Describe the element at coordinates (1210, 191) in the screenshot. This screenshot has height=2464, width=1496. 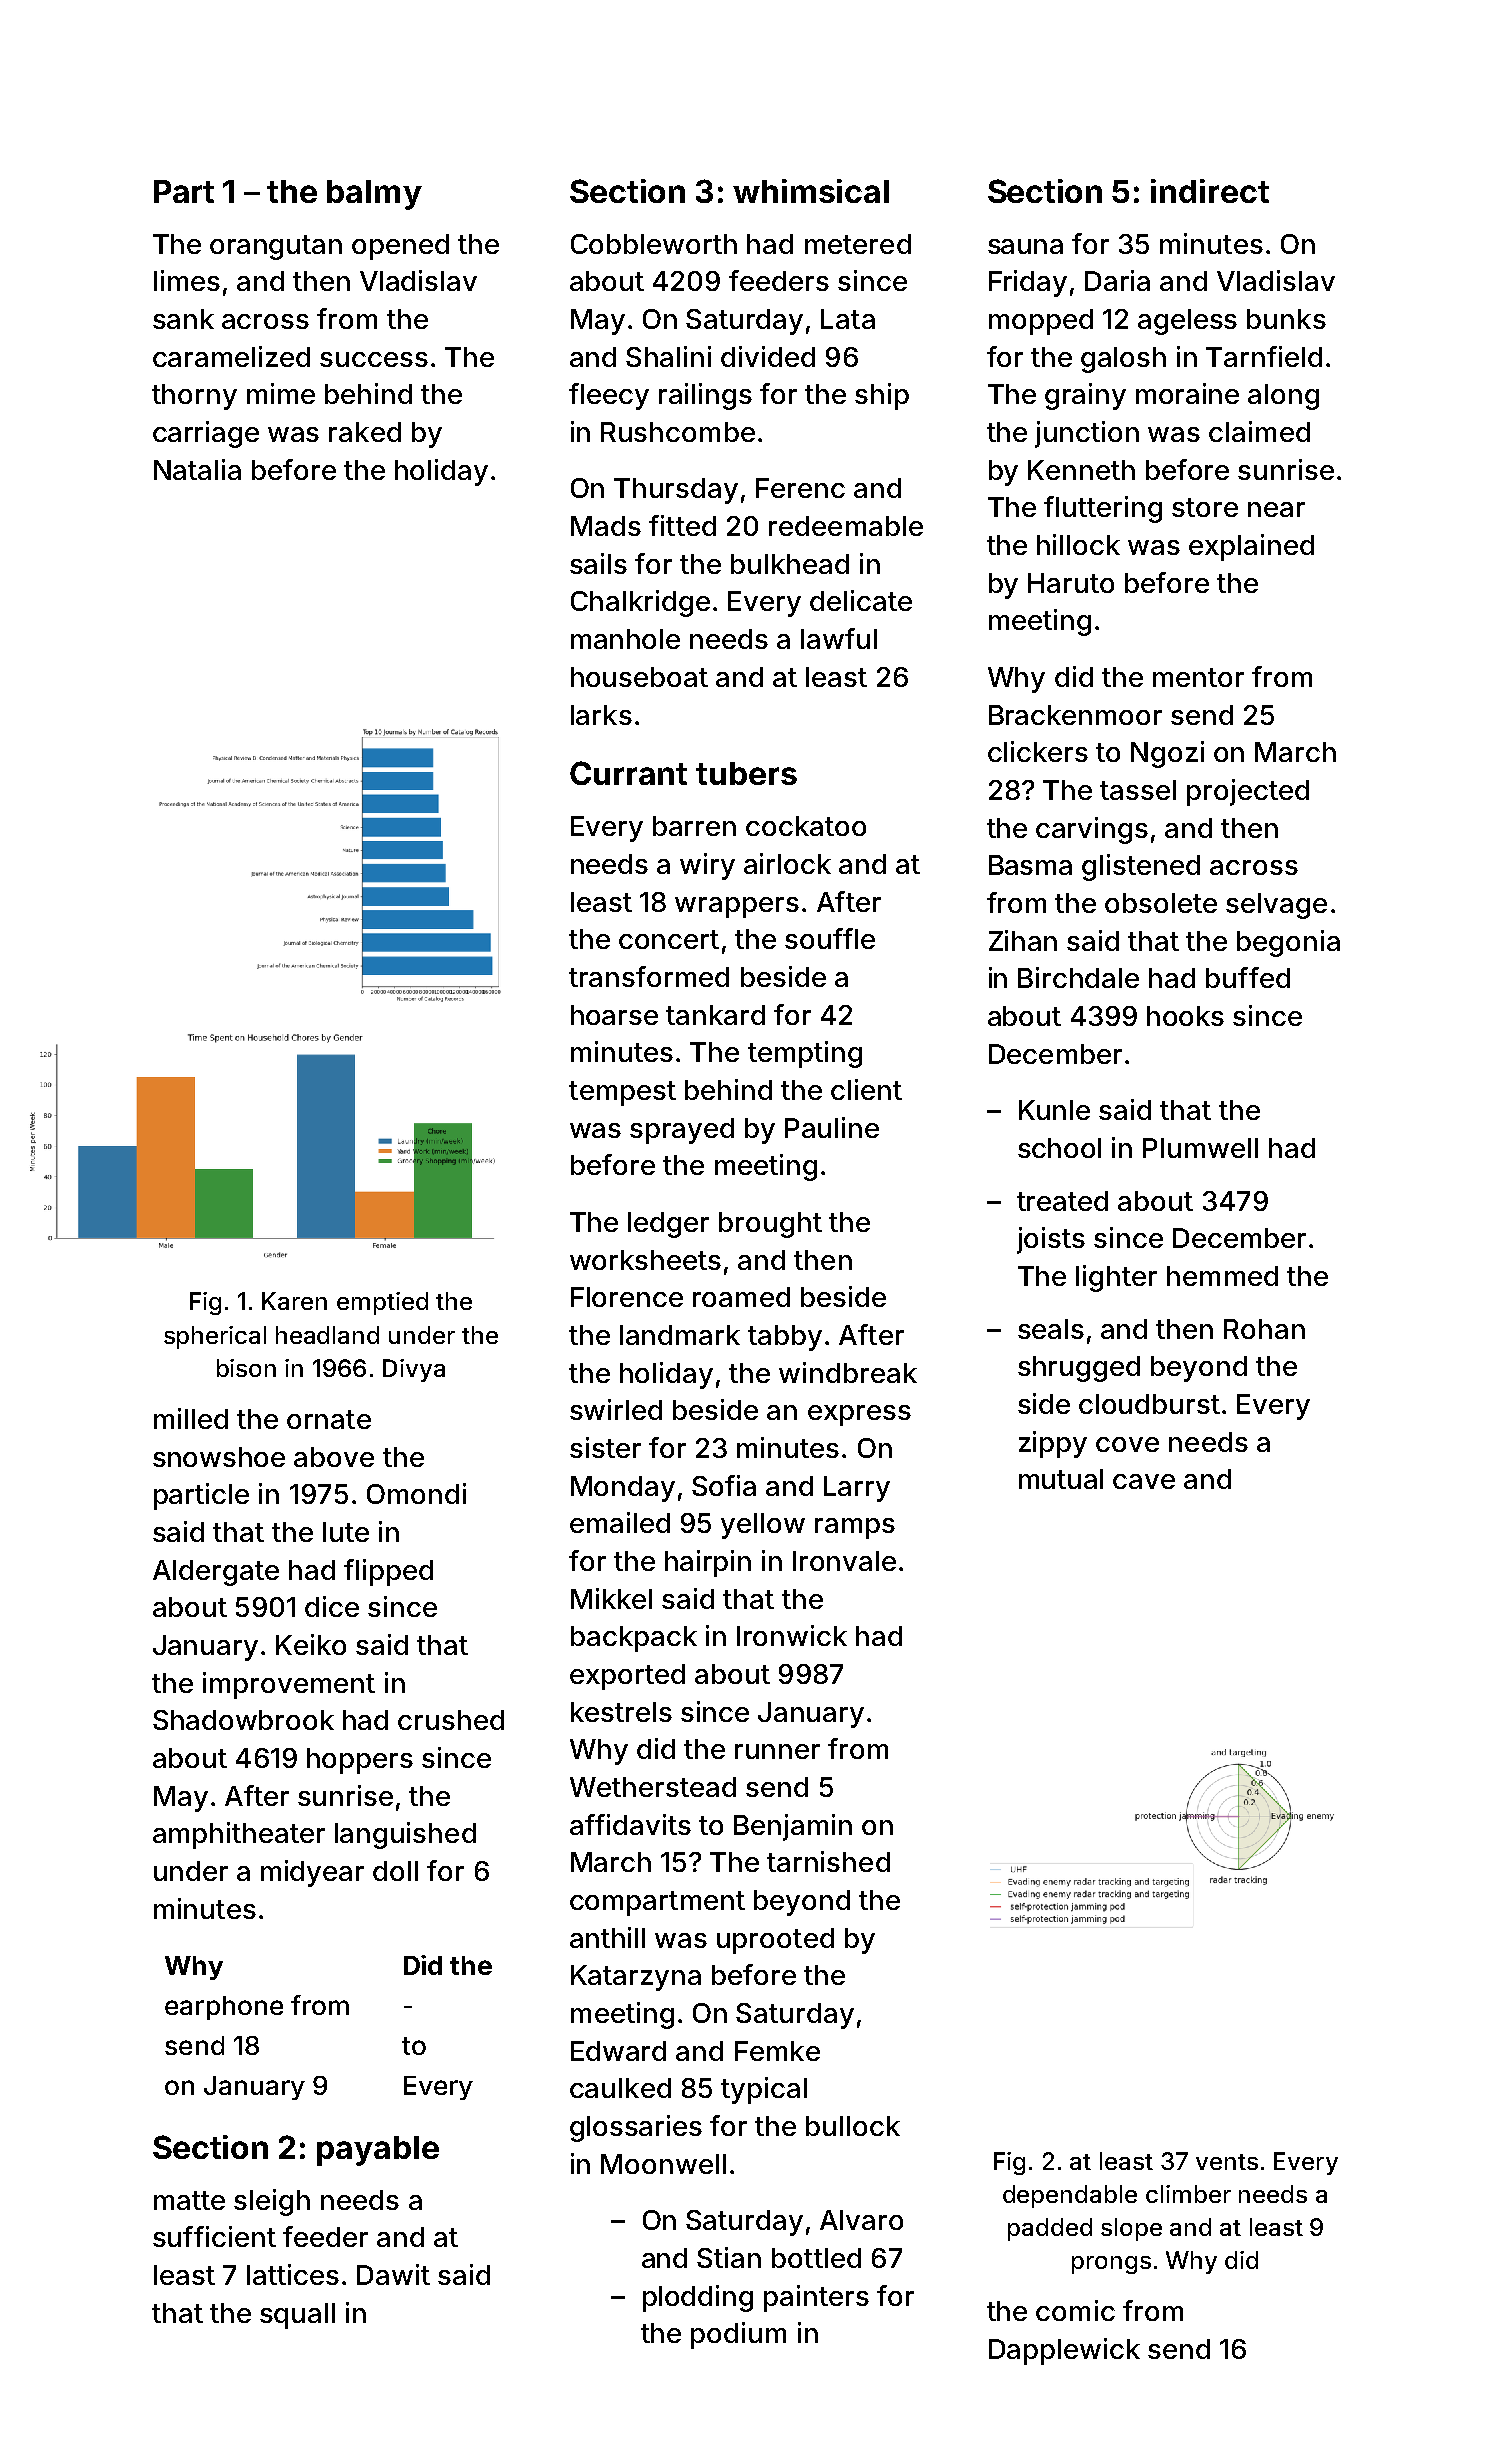
I see `indirect` at that location.
